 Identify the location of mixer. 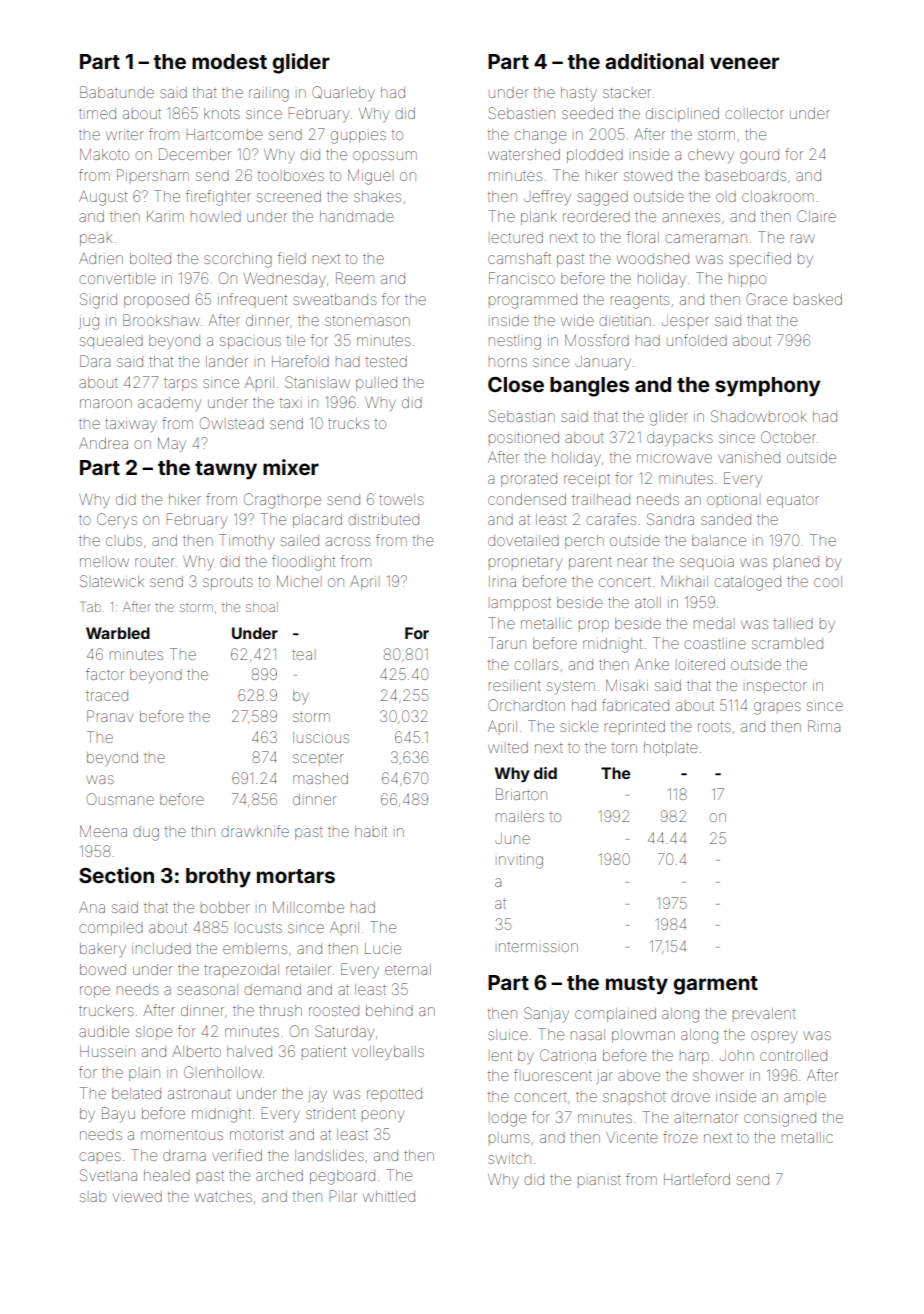
(291, 467).
